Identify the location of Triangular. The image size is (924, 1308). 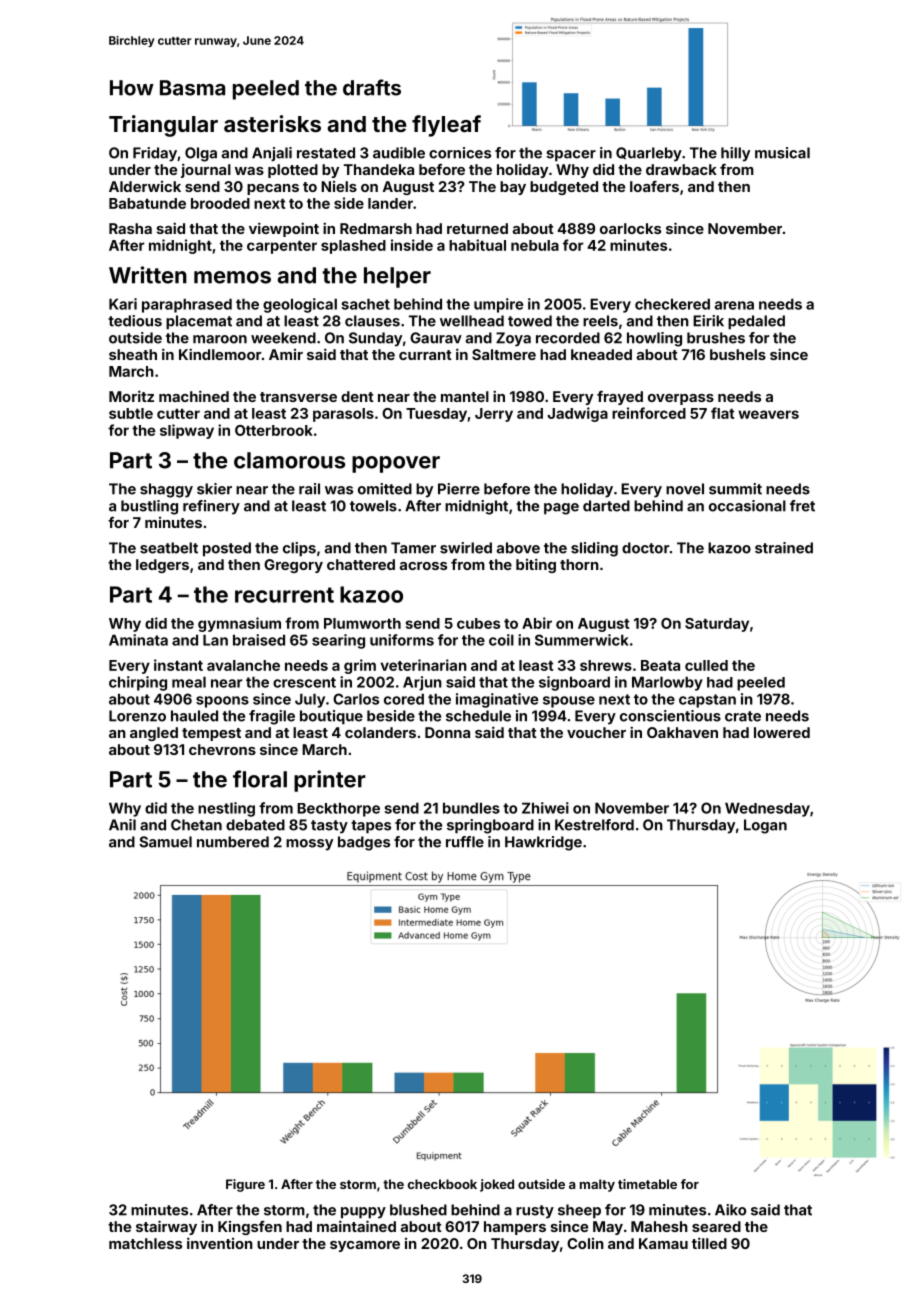
(163, 126).
